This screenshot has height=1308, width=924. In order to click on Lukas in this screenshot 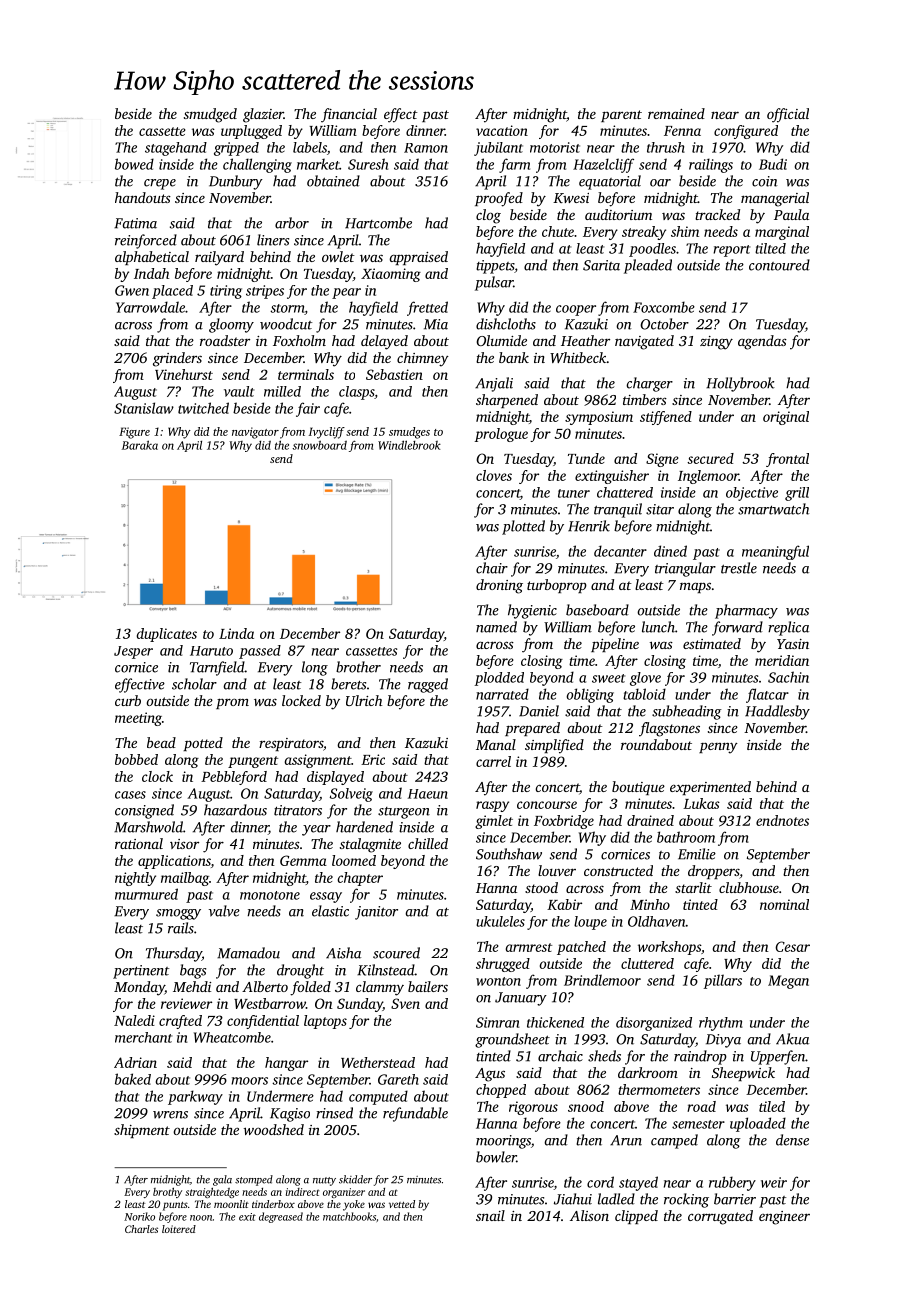, I will do `click(701, 803)`.
